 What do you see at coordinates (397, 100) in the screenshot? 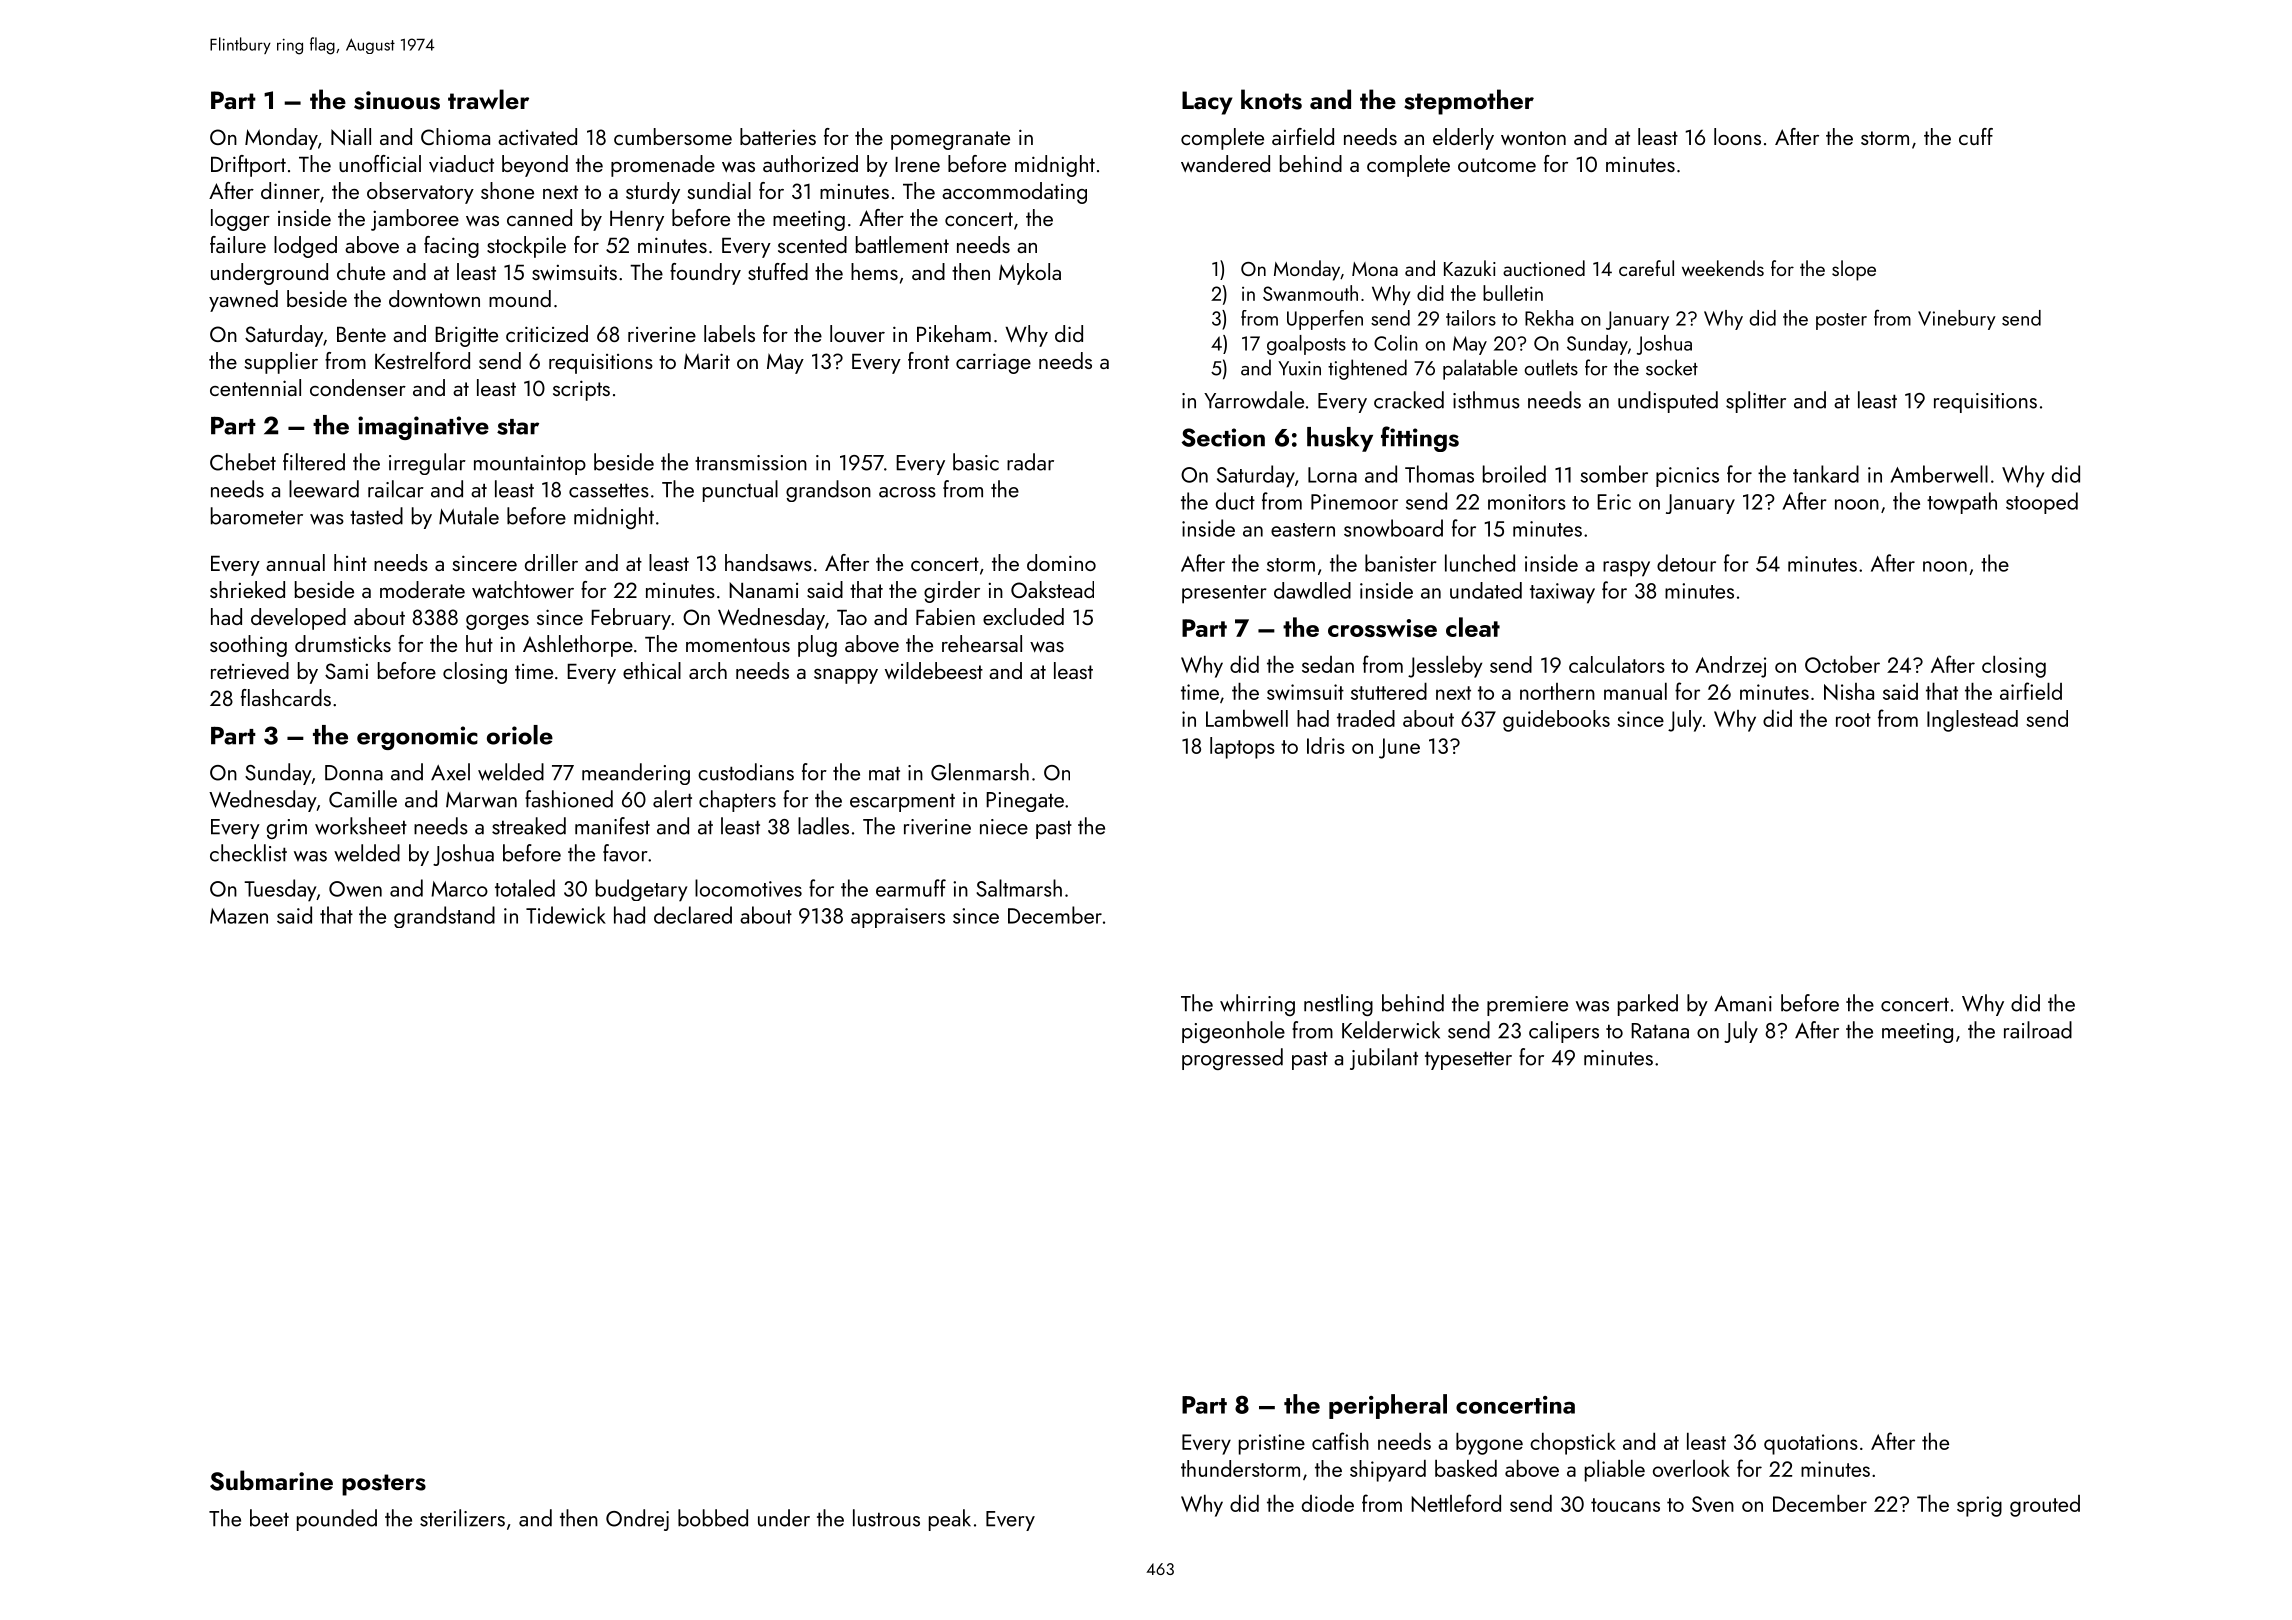
I see `sinuous` at bounding box center [397, 100].
